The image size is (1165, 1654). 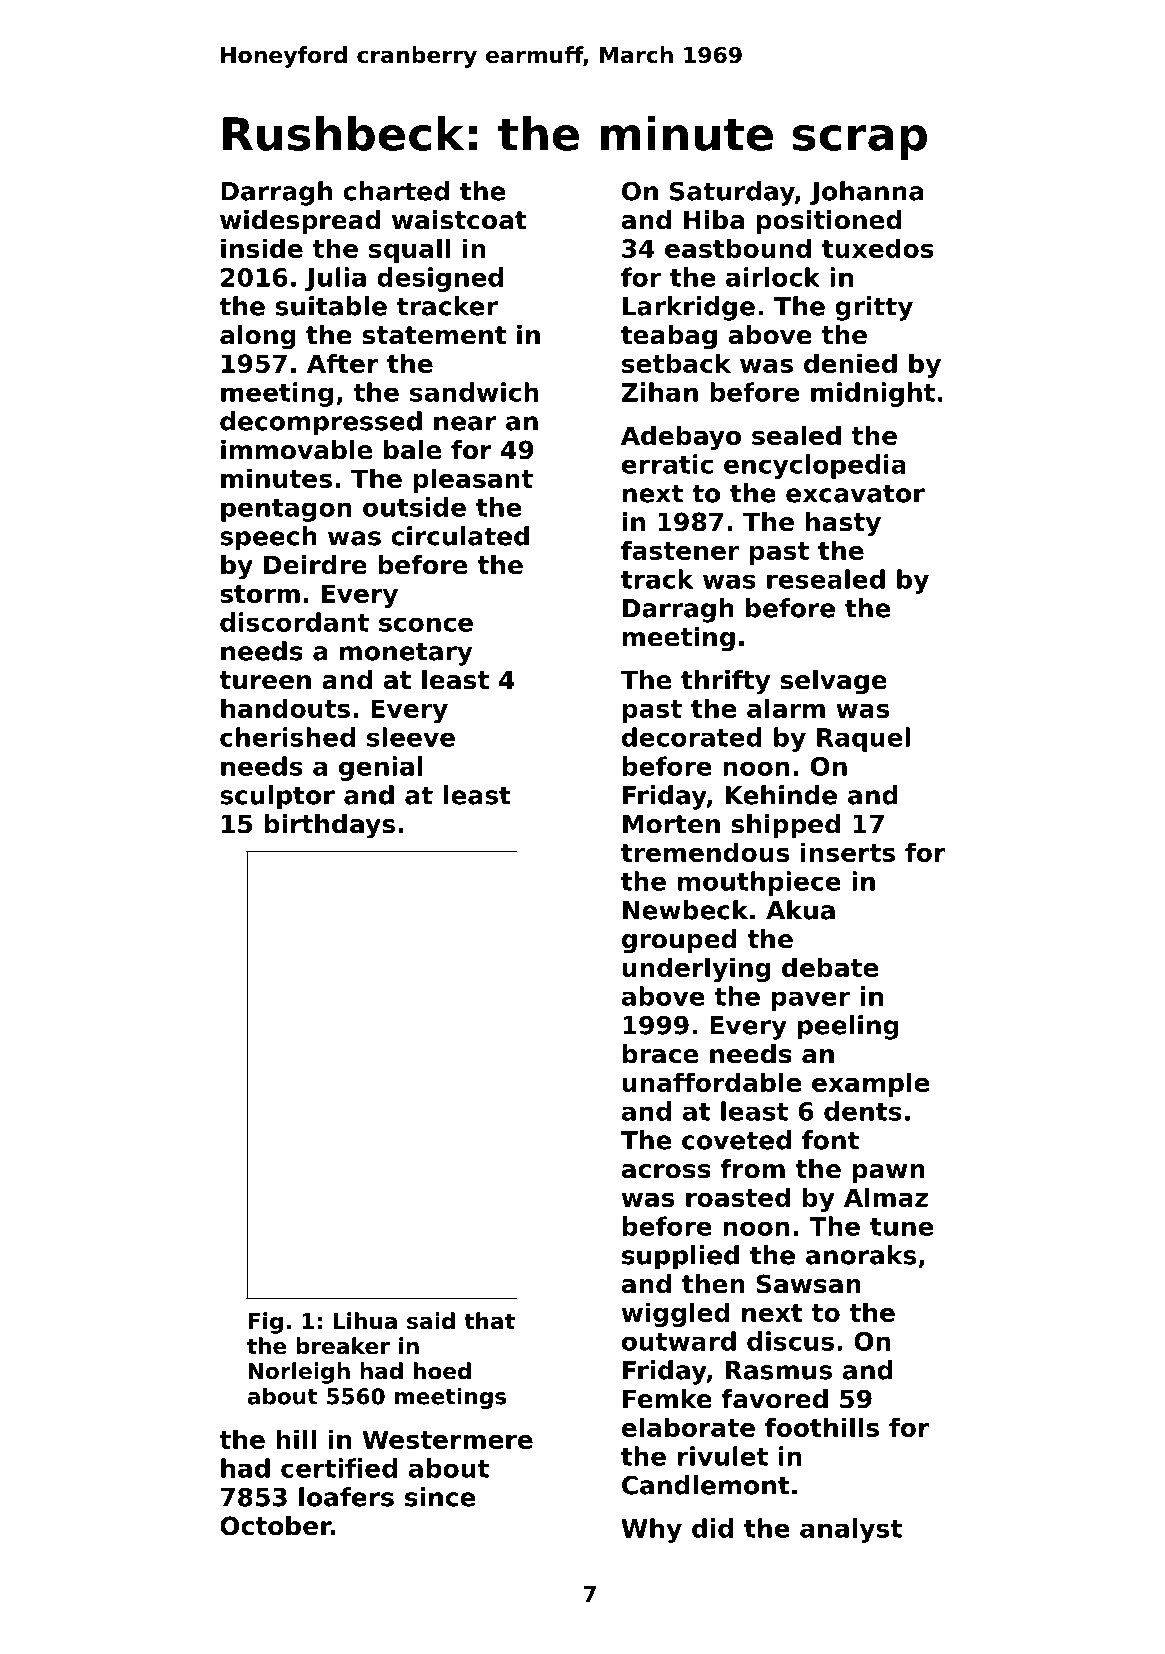 I want to click on birthdays, so click(x=330, y=826).
